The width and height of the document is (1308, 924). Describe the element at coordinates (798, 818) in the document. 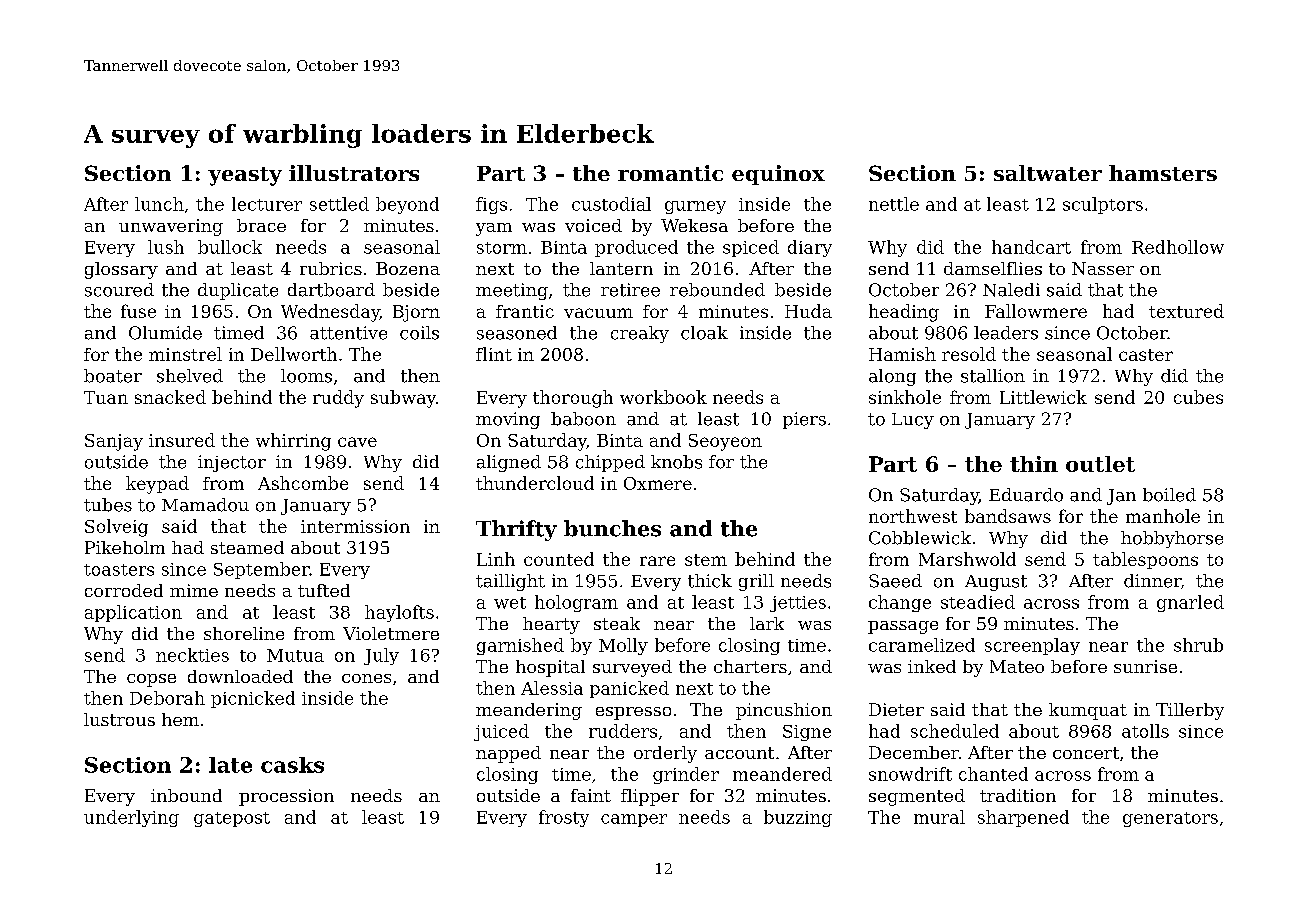

I see `buzzing` at that location.
